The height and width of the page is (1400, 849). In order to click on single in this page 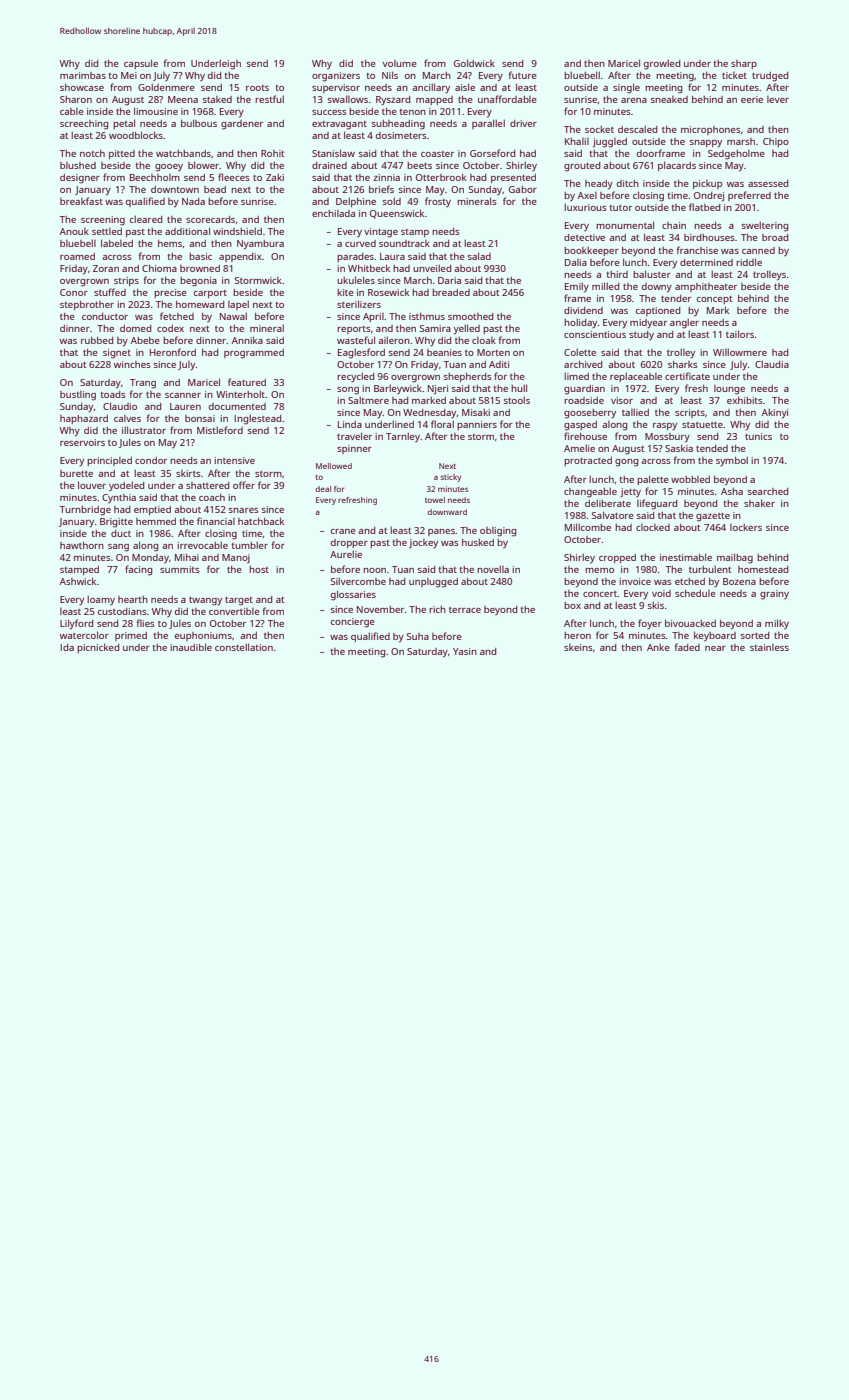, I will do `click(626, 88)`.
